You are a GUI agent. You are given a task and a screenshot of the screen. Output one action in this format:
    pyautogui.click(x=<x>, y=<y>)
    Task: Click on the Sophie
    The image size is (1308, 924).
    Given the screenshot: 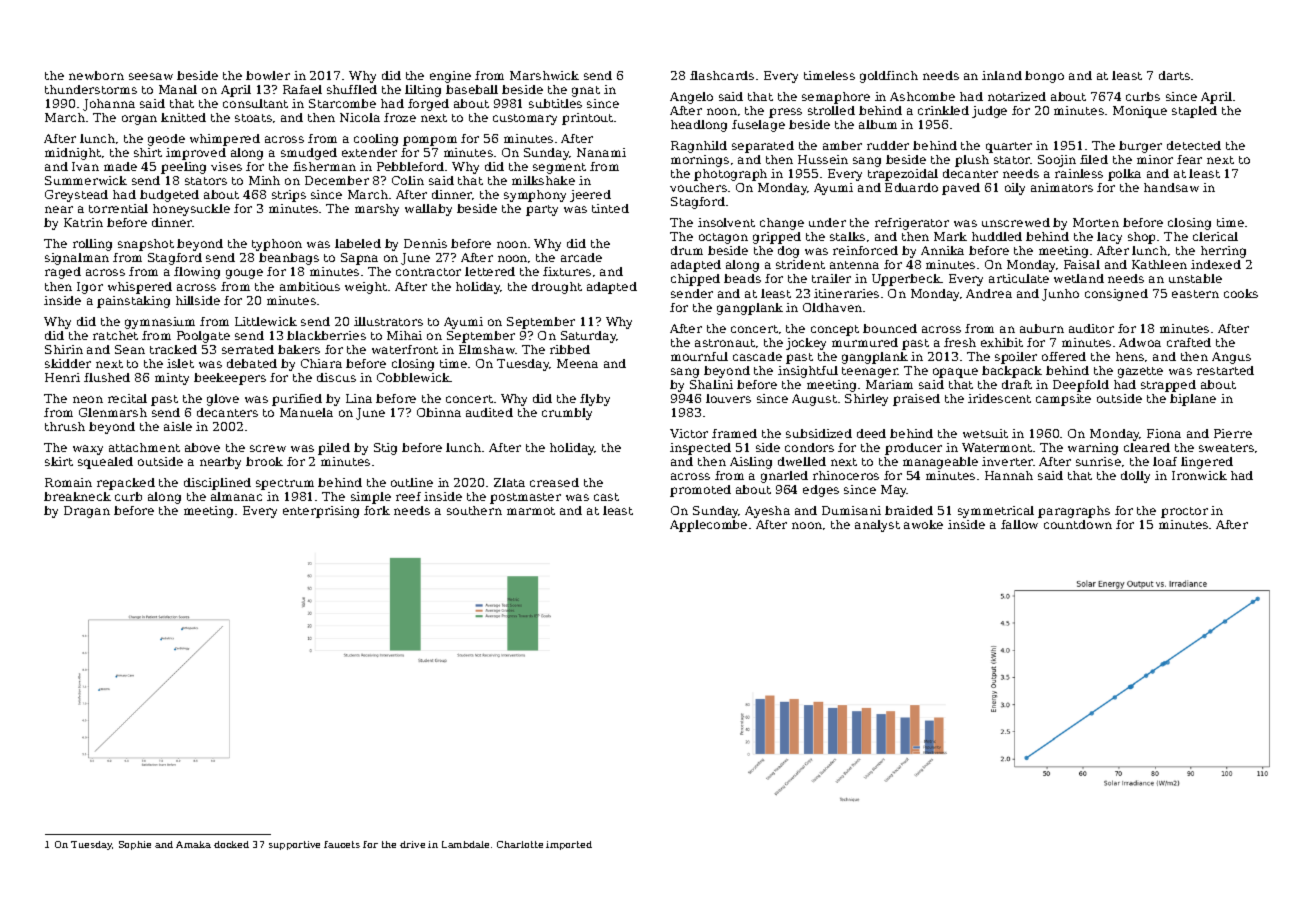 What is the action you would take?
    pyautogui.click(x=135, y=845)
